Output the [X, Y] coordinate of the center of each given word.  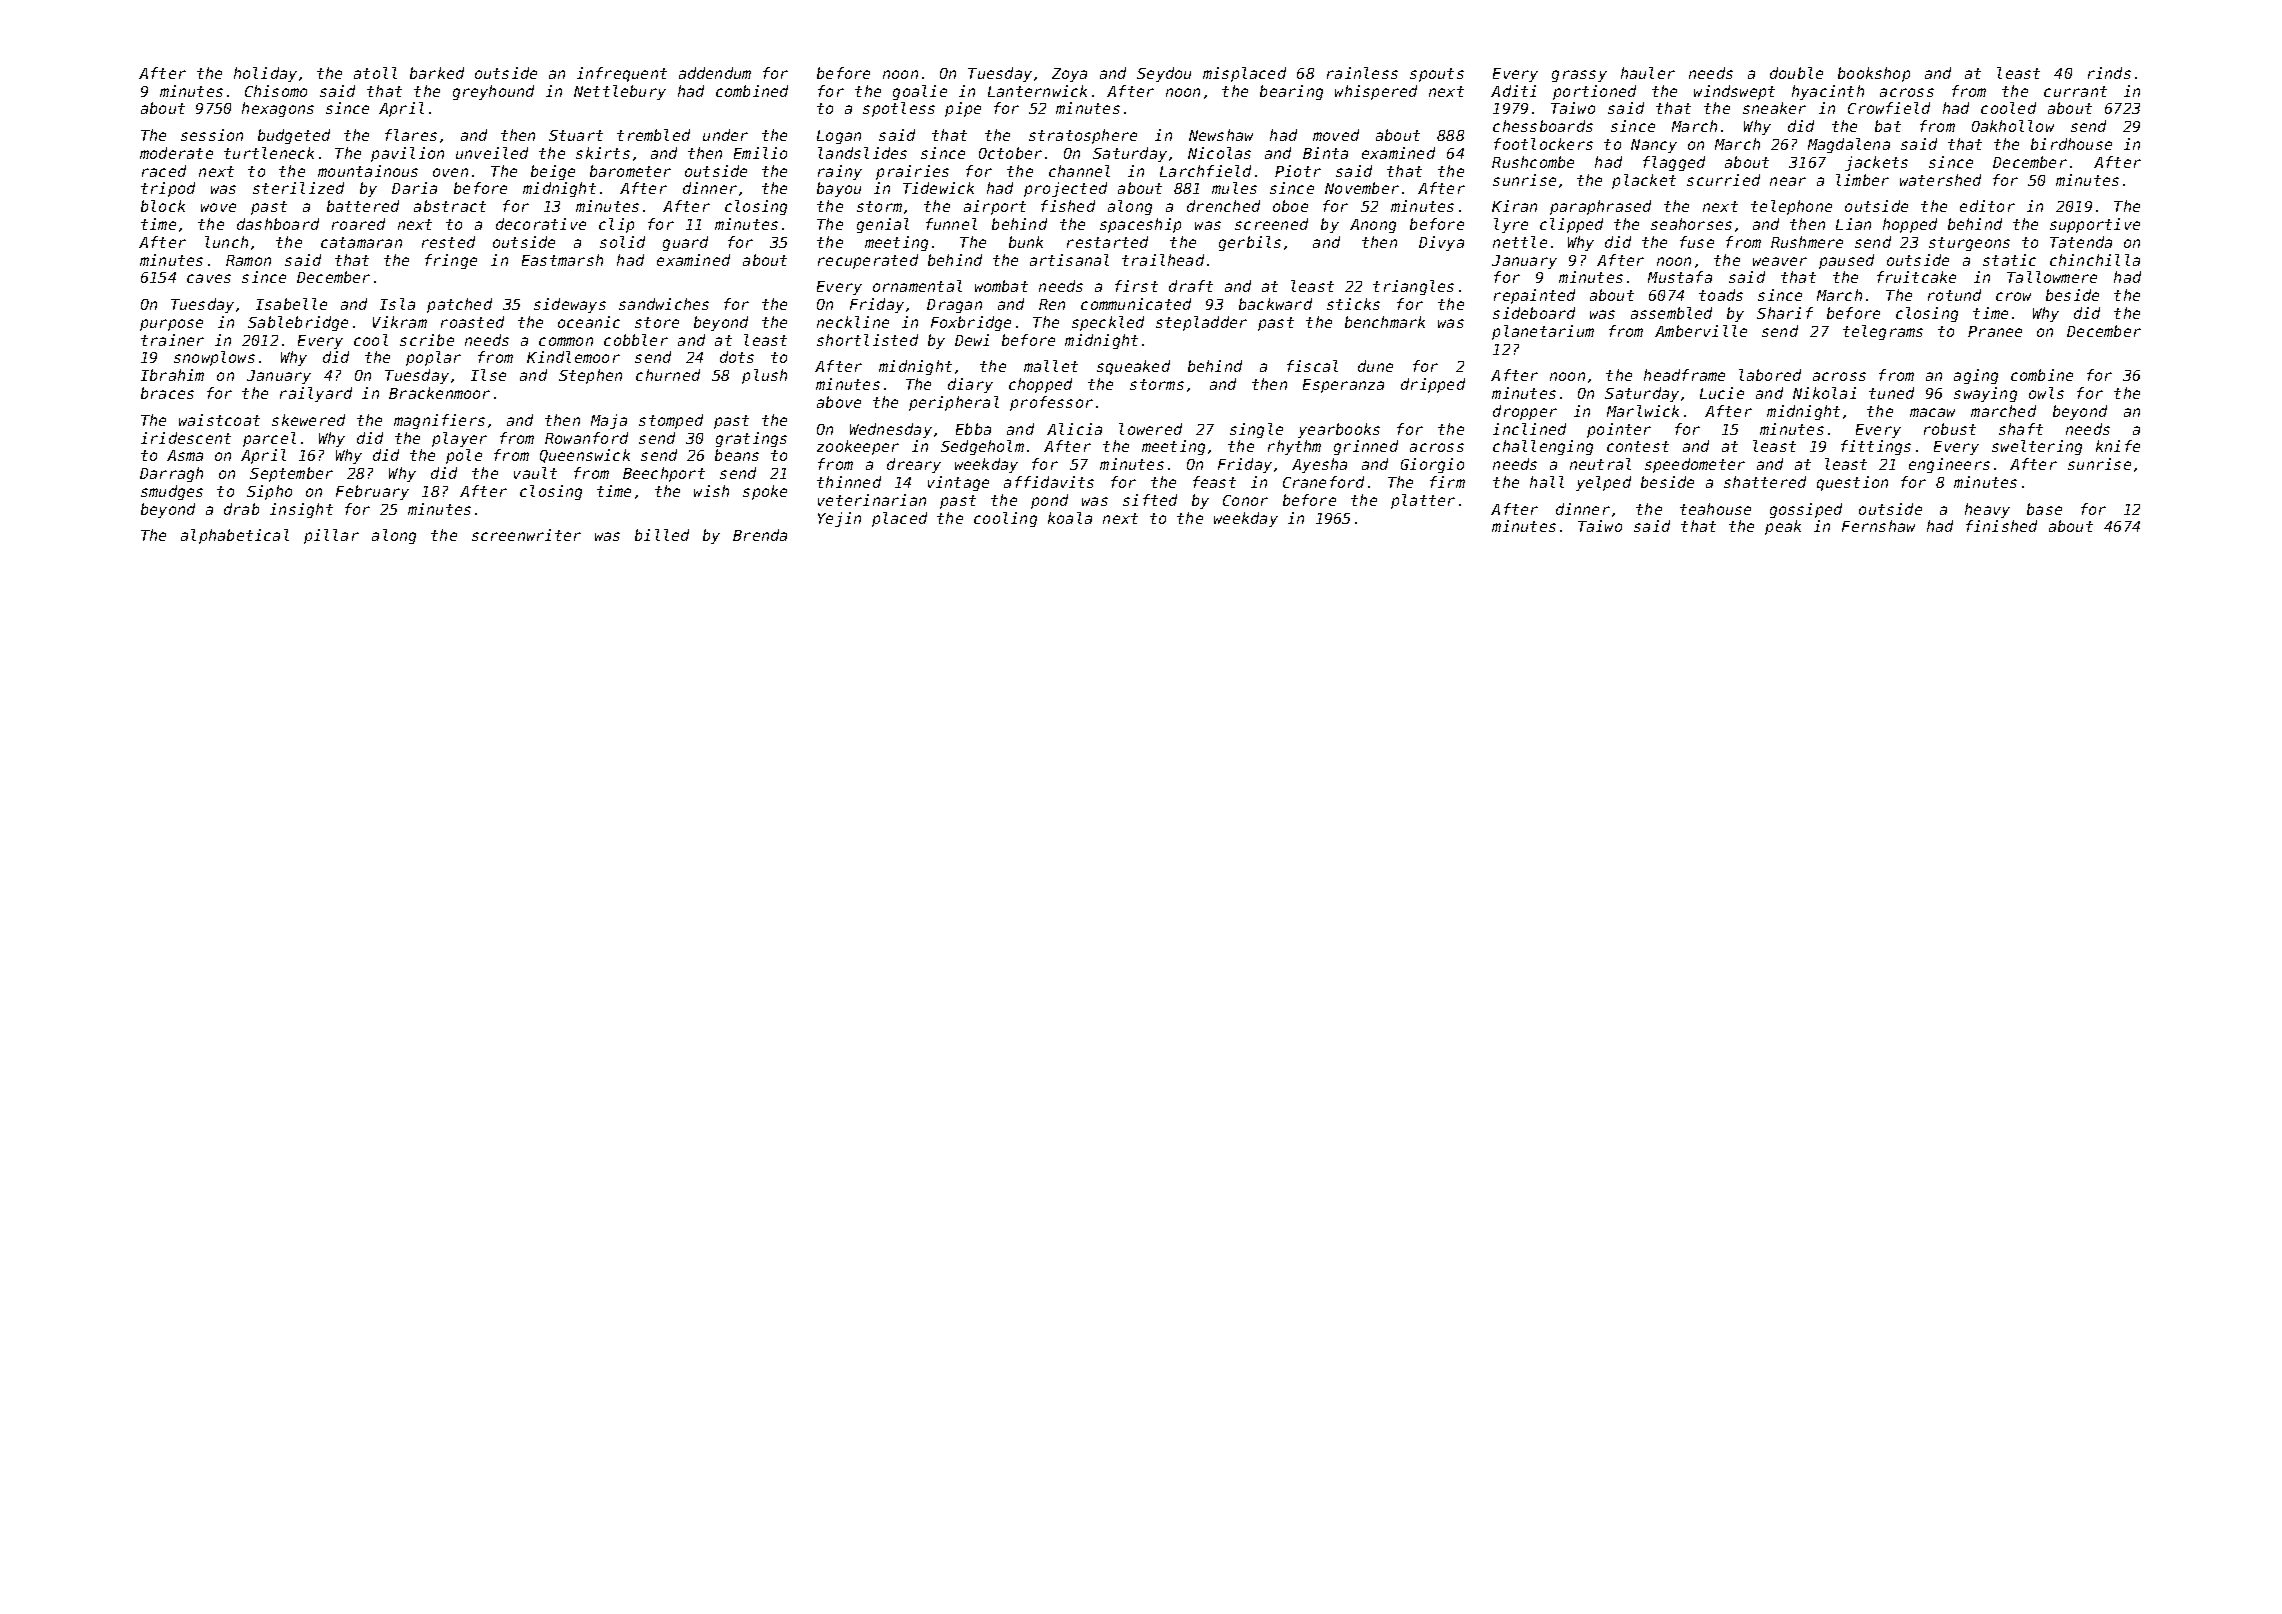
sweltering [2037, 447]
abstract [450, 206]
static [2009, 260]
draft [1191, 286]
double [1796, 73]
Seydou [1164, 74]
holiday [265, 74]
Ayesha [1319, 465]
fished [1068, 206]
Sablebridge [298, 323]
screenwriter [526, 535]
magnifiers [439, 421]
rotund [1954, 295]
